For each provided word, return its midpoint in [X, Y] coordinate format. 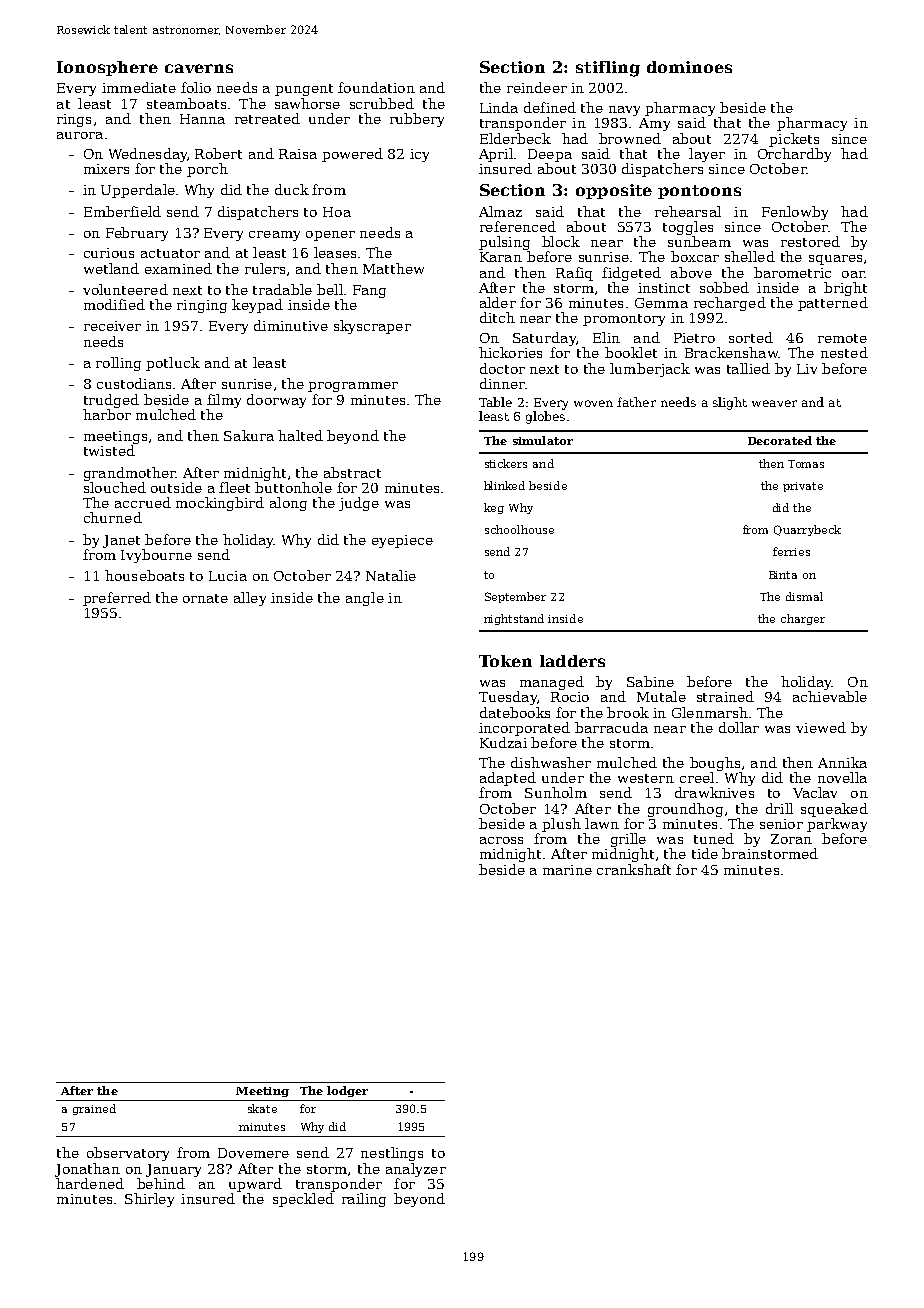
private [803, 487]
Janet [121, 541]
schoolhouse [519, 529]
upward [255, 1185]
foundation [376, 87]
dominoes [689, 67]
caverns [199, 68]
